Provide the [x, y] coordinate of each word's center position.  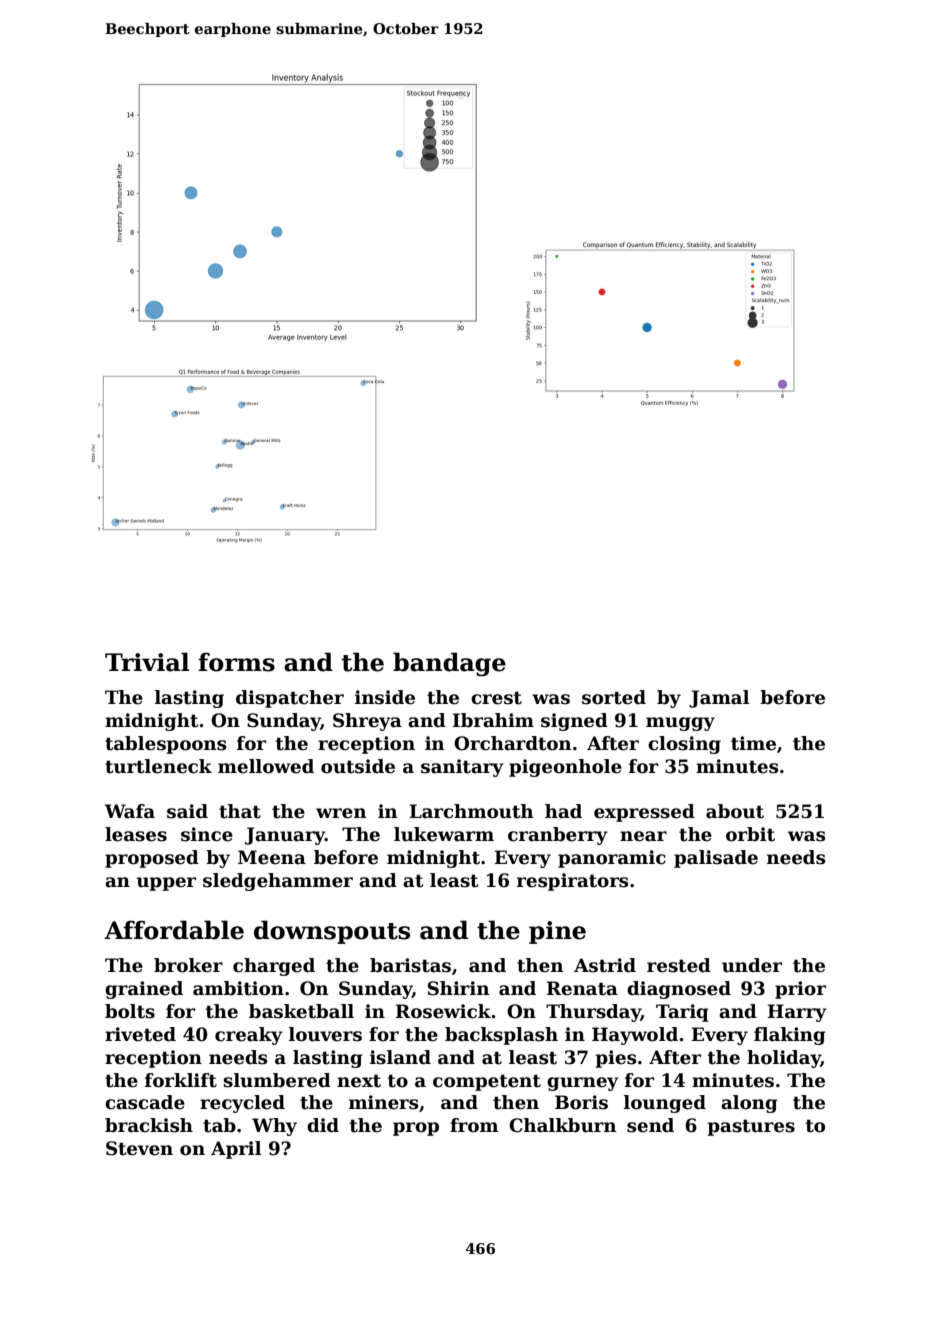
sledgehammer [278, 882]
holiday [784, 1059]
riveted [140, 1034]
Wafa [130, 811]
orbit [750, 834]
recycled [242, 1104]
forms [236, 662]
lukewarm [444, 834]
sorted [614, 697]
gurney [583, 1084]
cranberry [558, 836]
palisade [716, 859]
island [400, 1057]
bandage [449, 664]
